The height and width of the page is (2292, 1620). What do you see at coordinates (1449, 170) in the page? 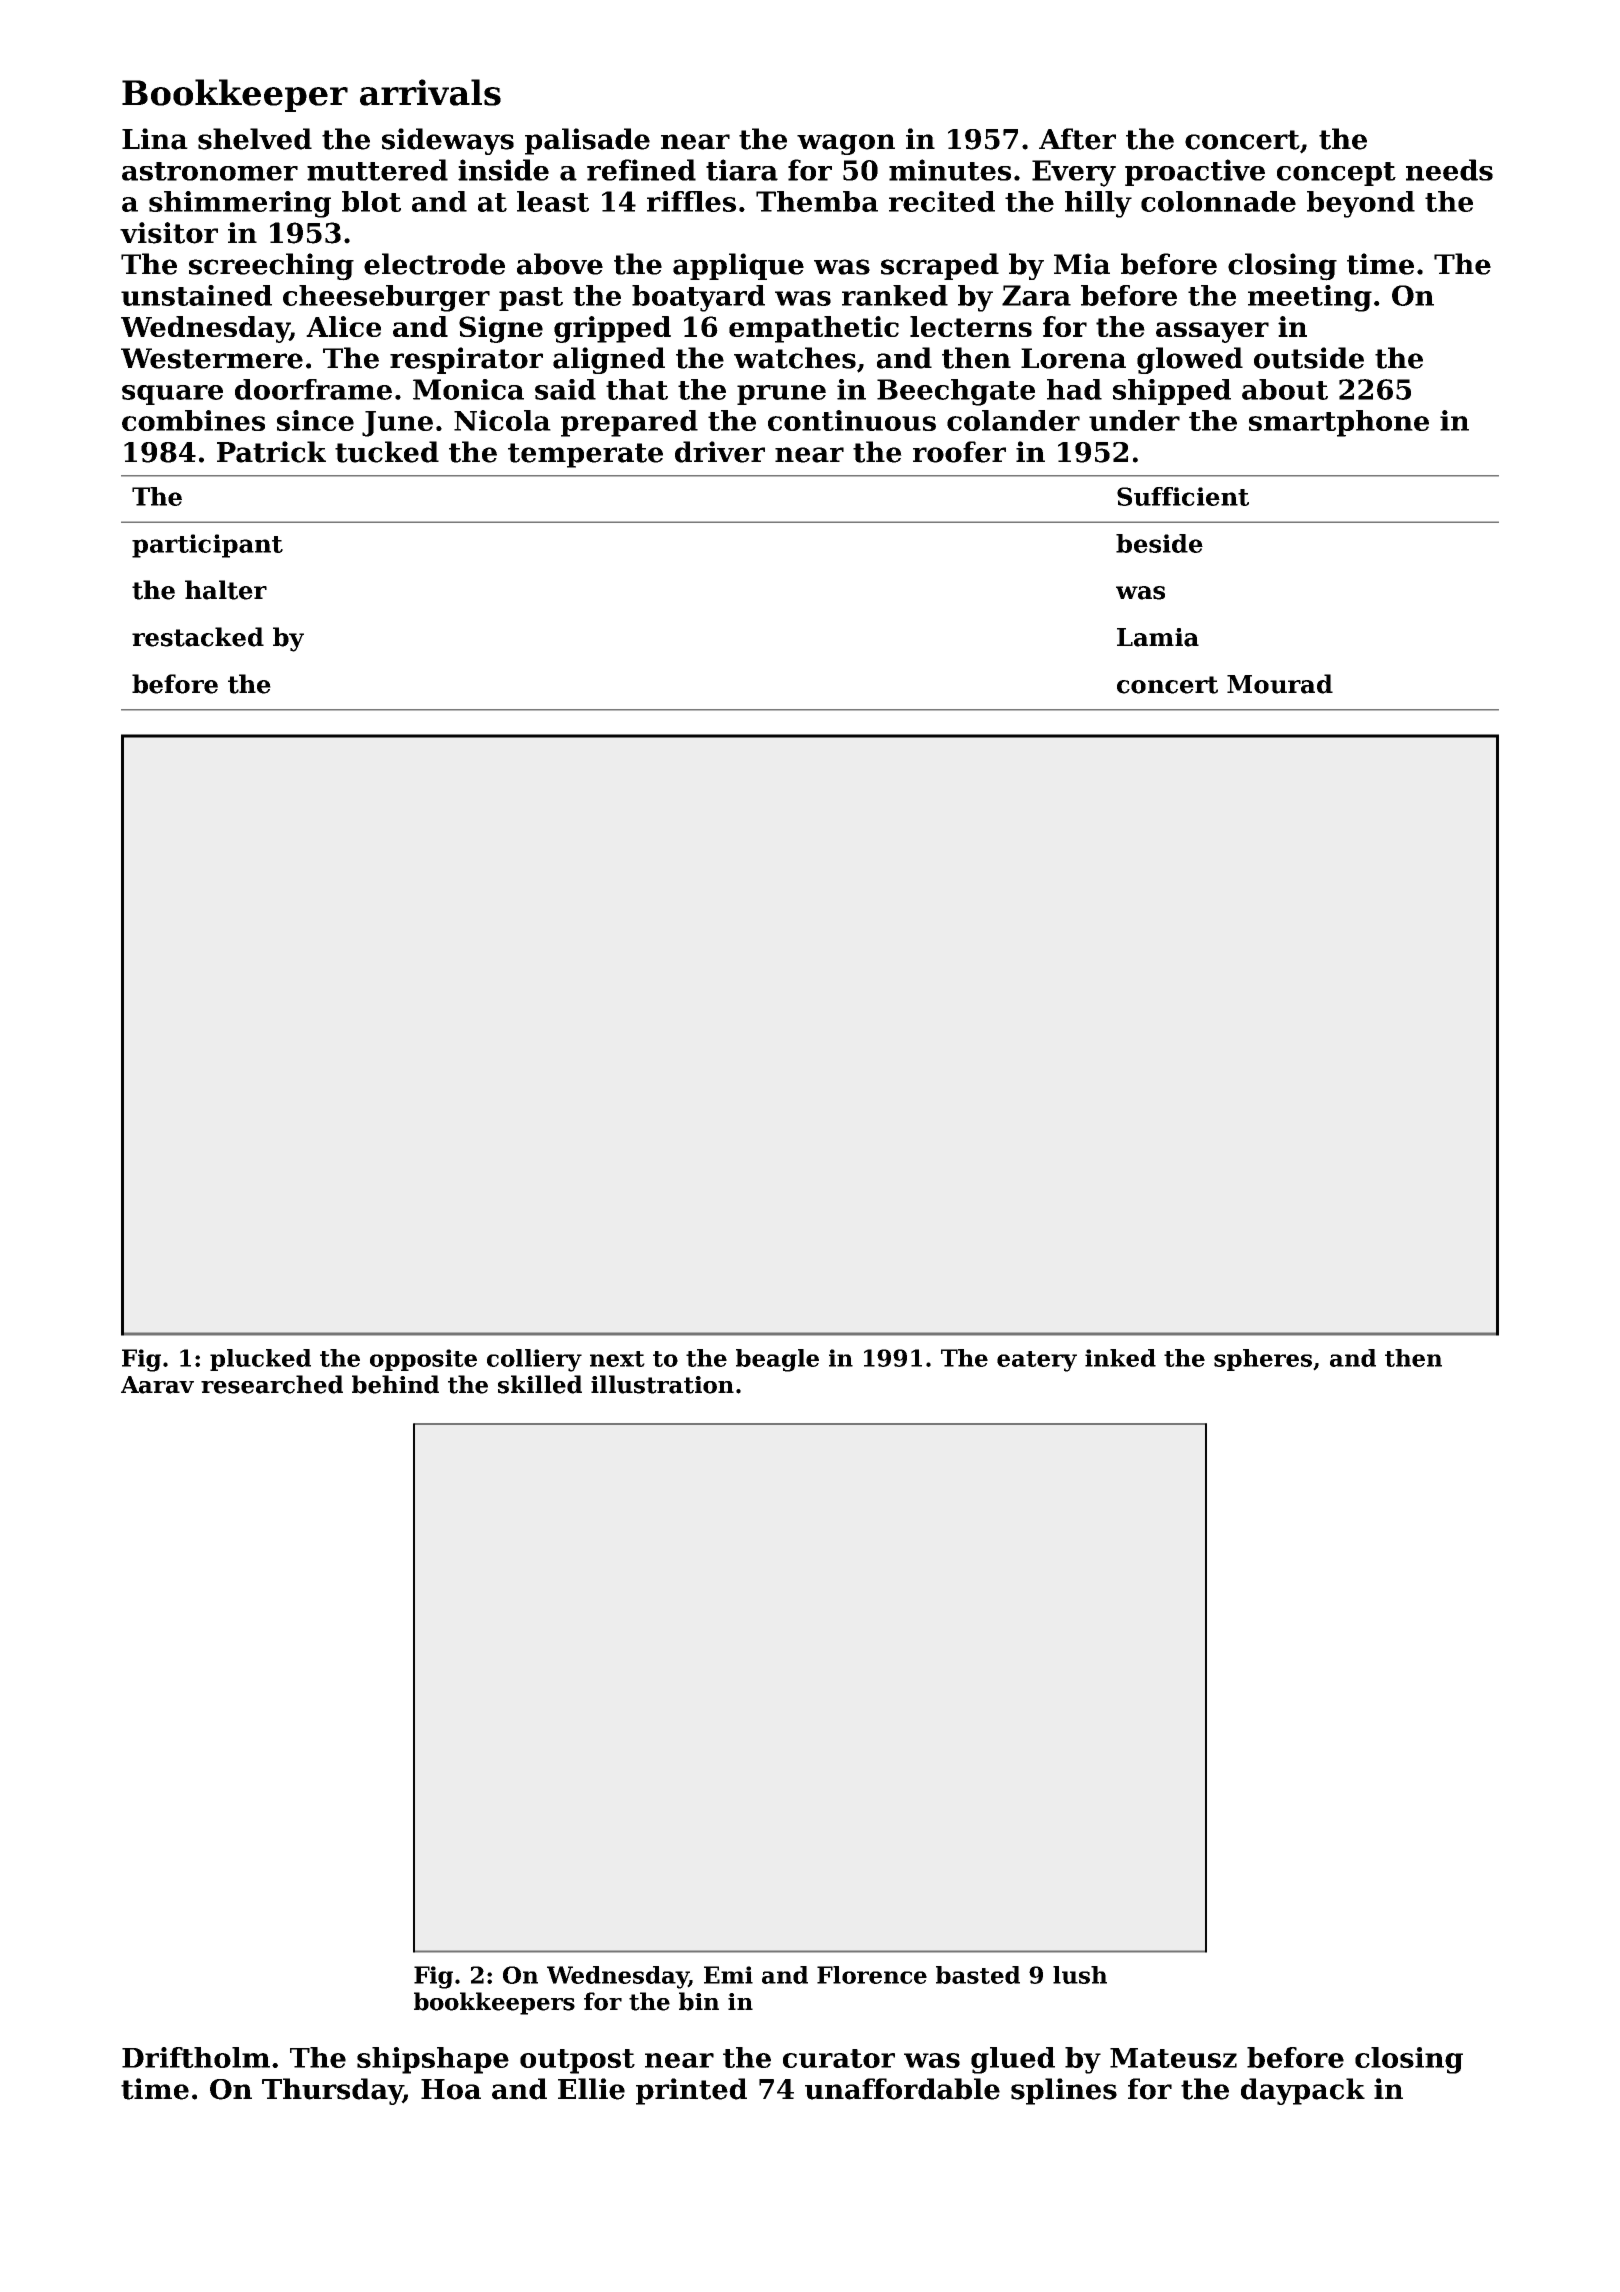
I see `needs` at bounding box center [1449, 170].
